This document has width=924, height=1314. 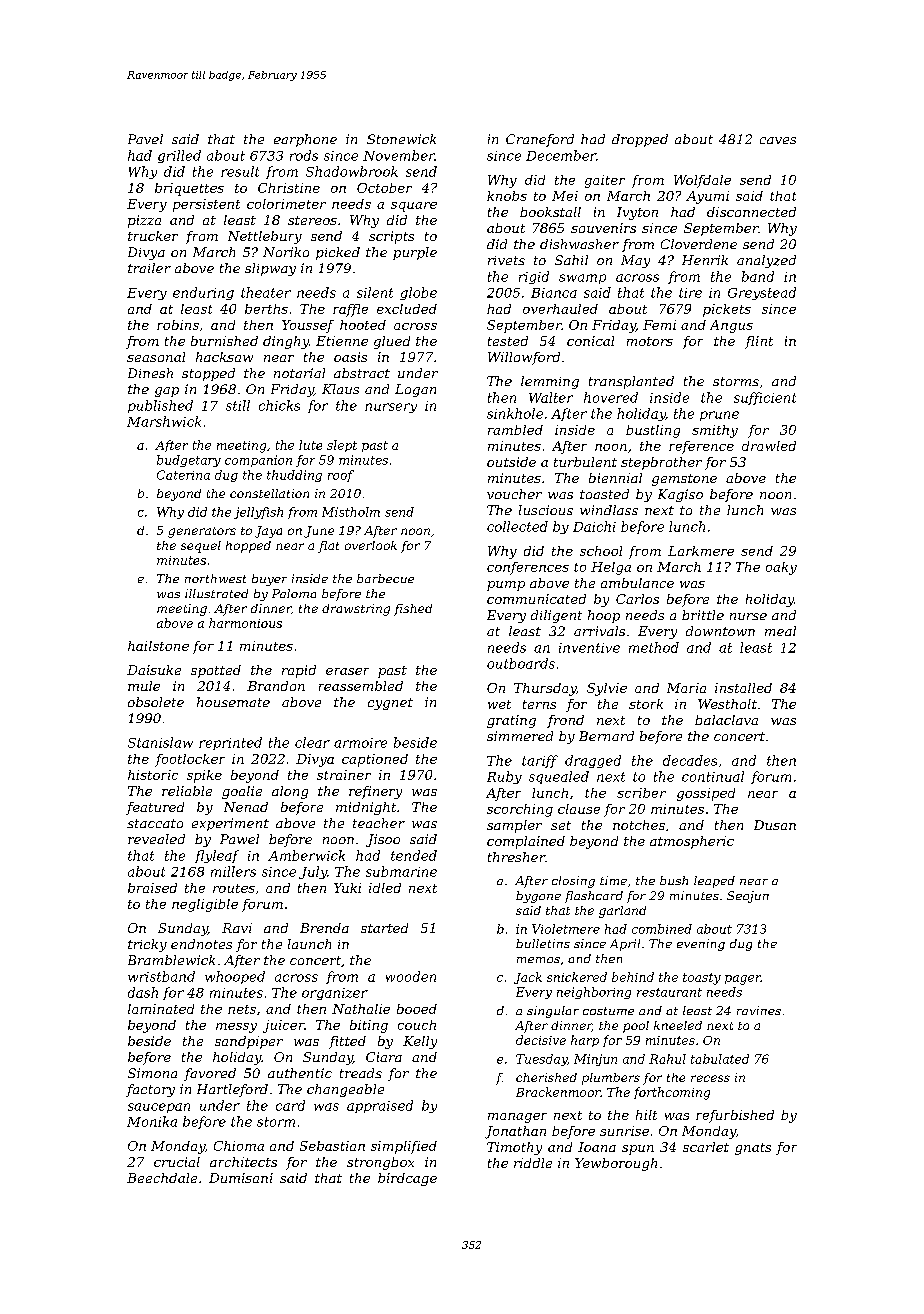 I want to click on wooden, so click(x=411, y=976).
